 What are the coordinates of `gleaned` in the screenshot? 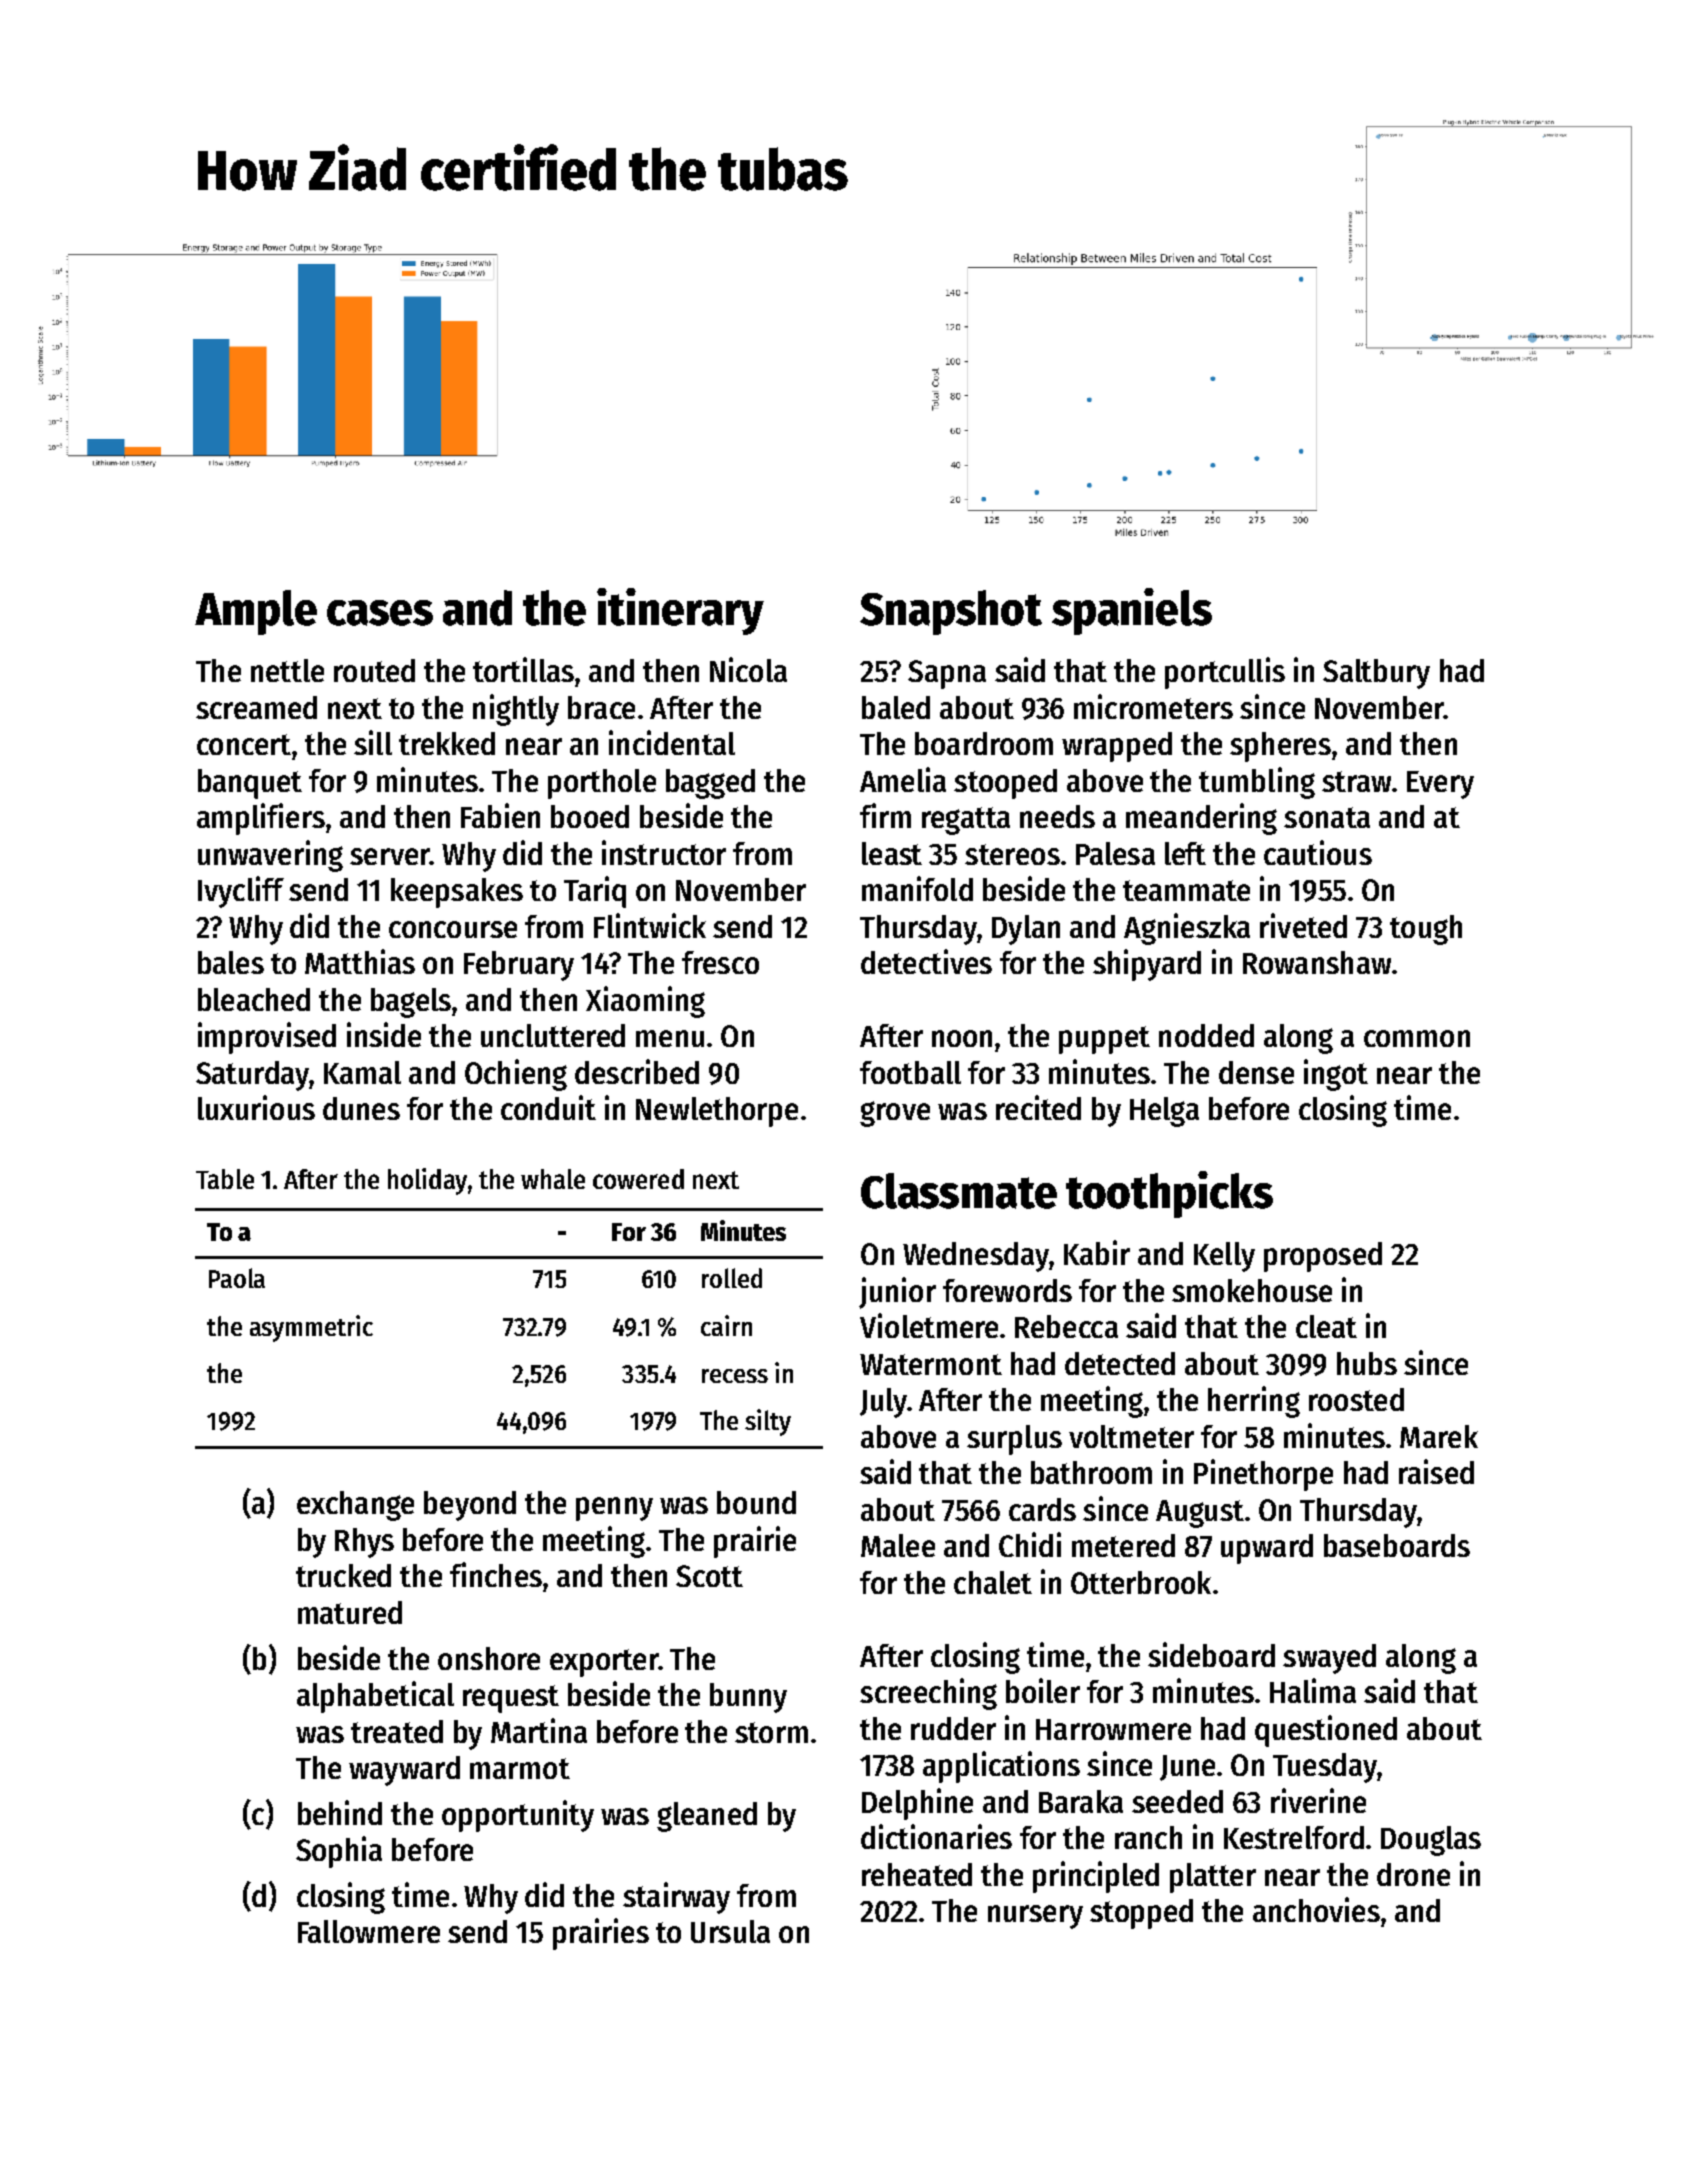 It's located at (707, 1817).
